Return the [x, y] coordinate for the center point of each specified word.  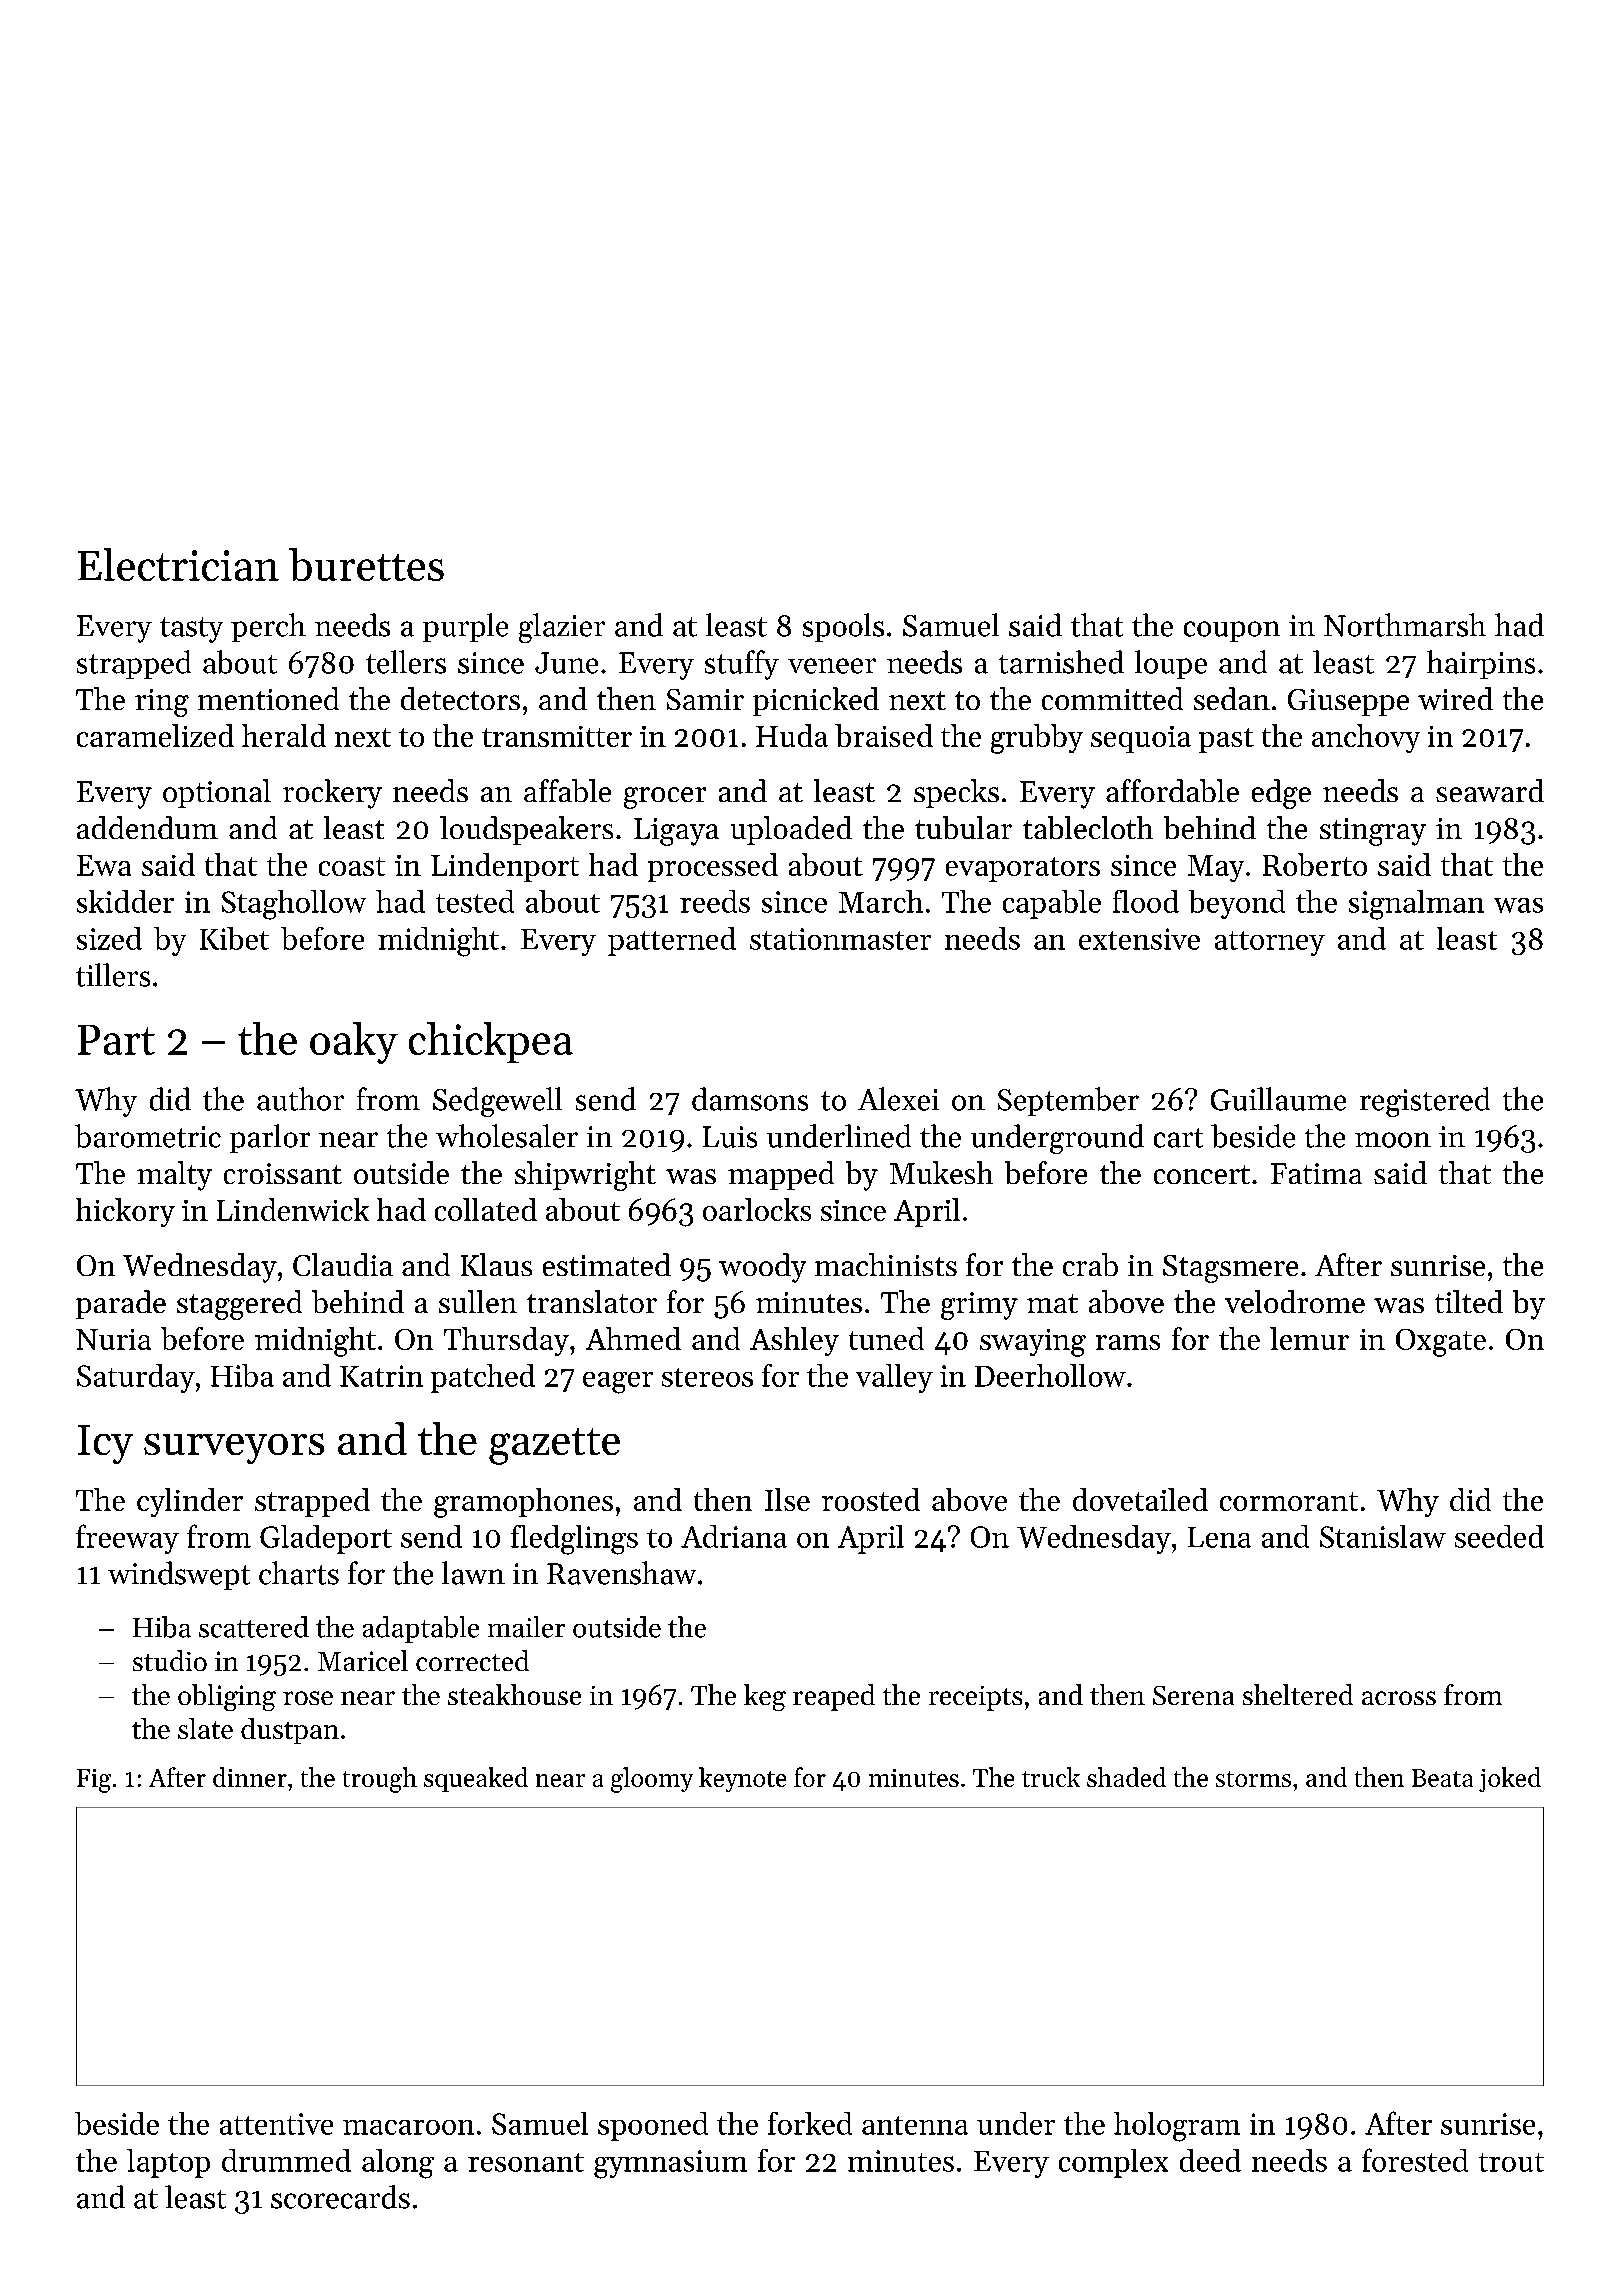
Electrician [178, 564]
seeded [1499, 1536]
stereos [707, 1377]
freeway [127, 1539]
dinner [250, 1777]
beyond [1237, 904]
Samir [705, 699]
